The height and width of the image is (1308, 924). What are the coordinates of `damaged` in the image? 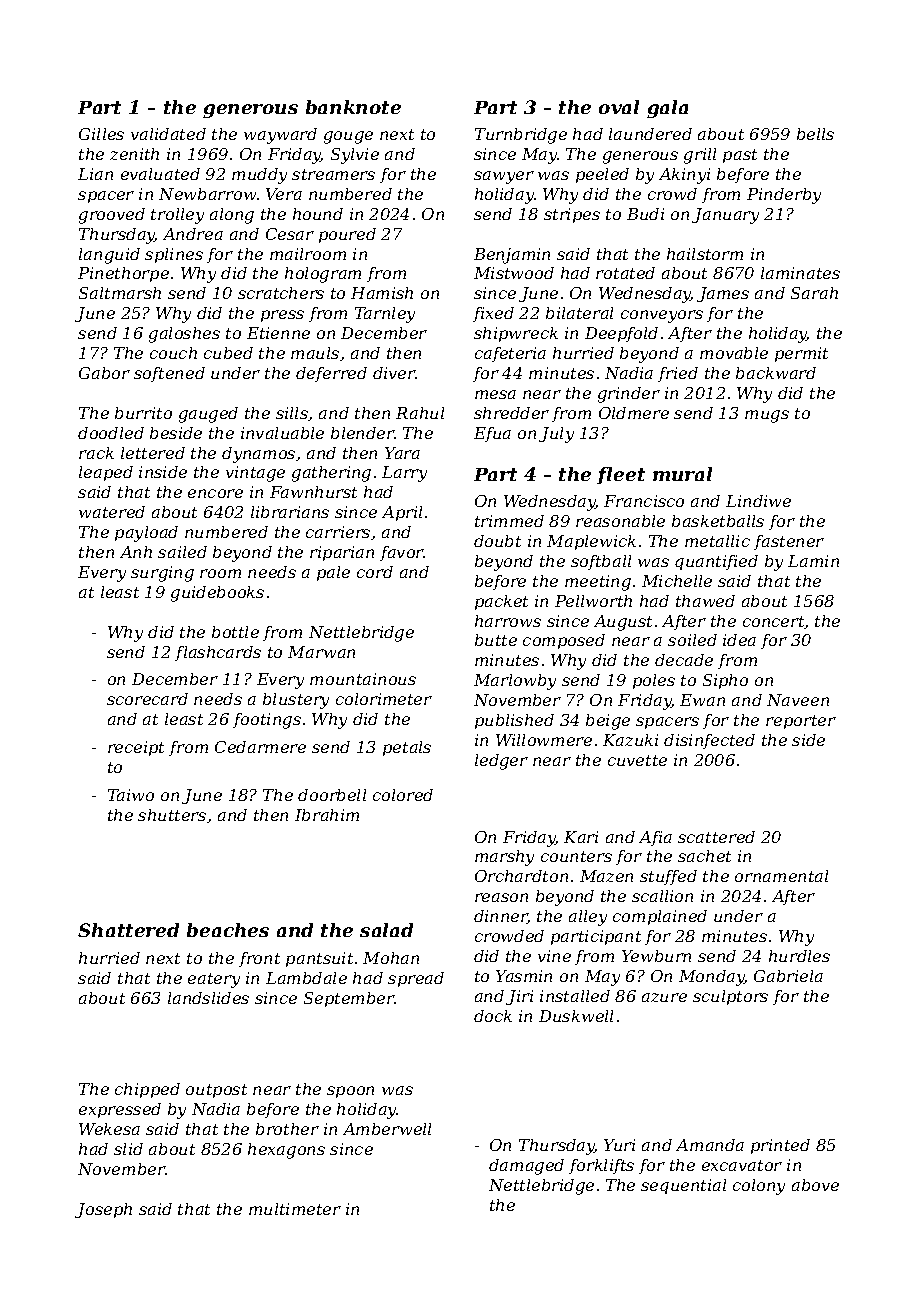 It's located at (526, 1167).
